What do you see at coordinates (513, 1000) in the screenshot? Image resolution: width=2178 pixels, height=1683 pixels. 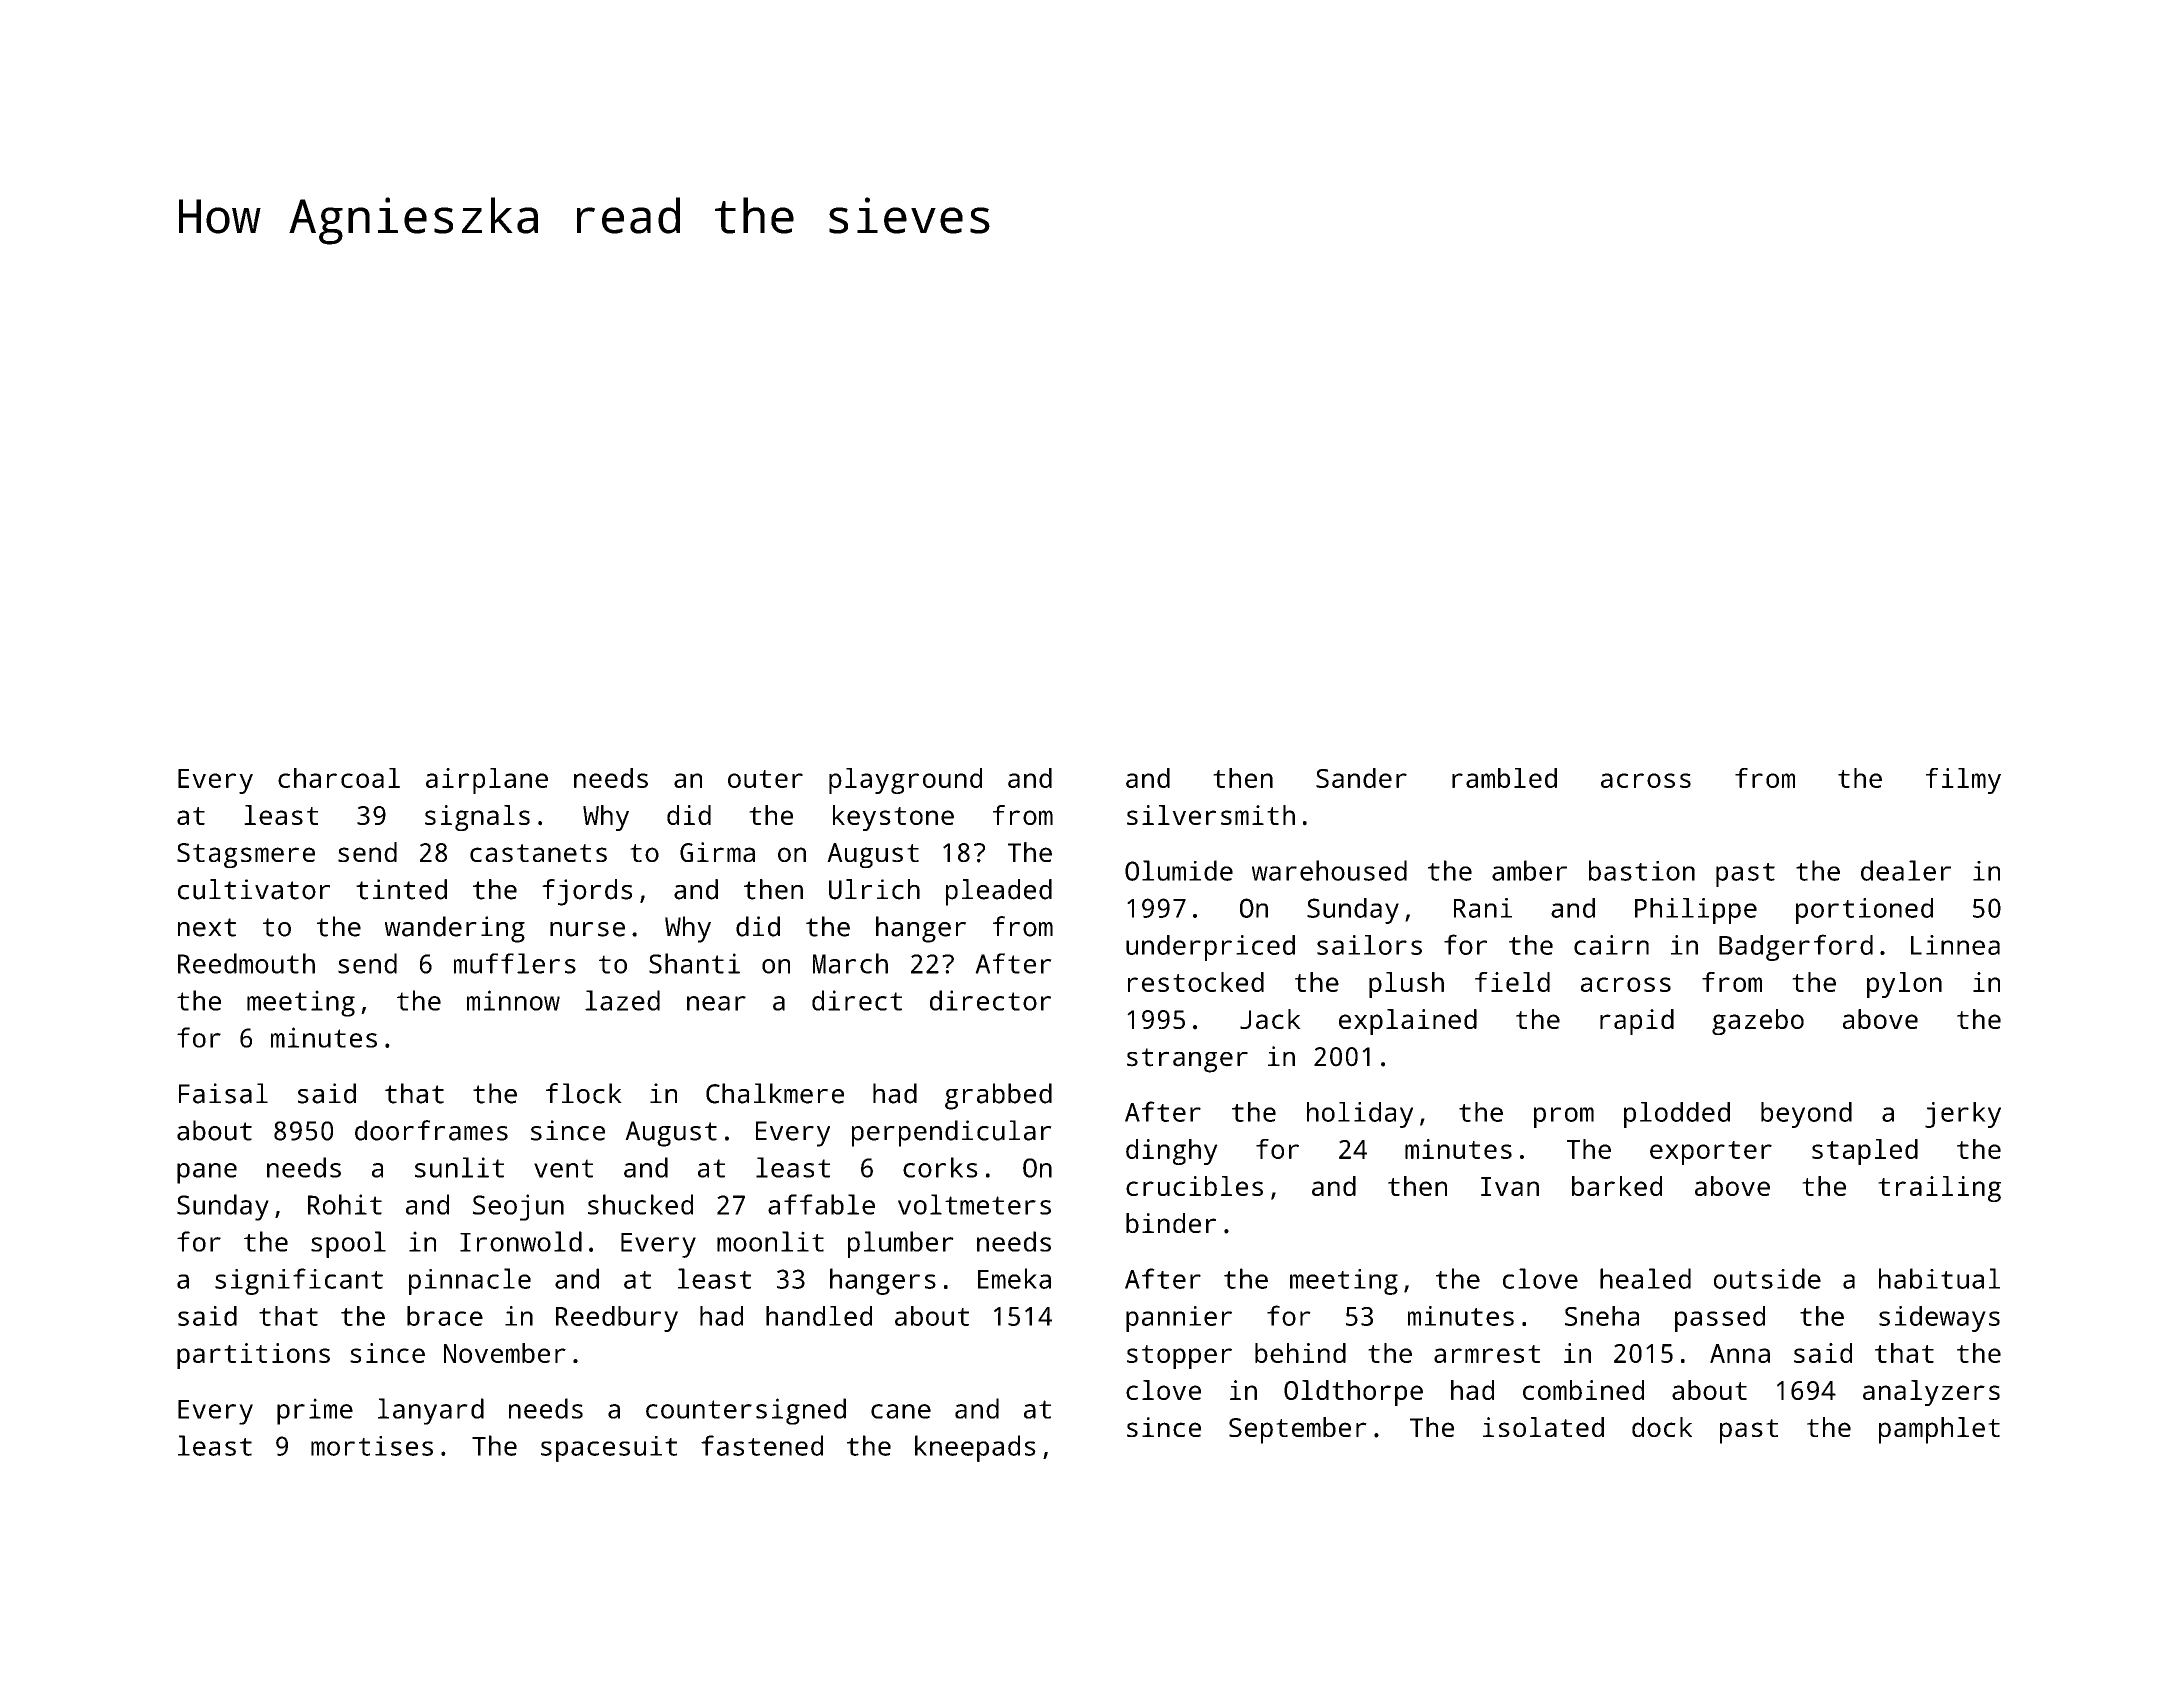 I see `minnow` at bounding box center [513, 1000].
